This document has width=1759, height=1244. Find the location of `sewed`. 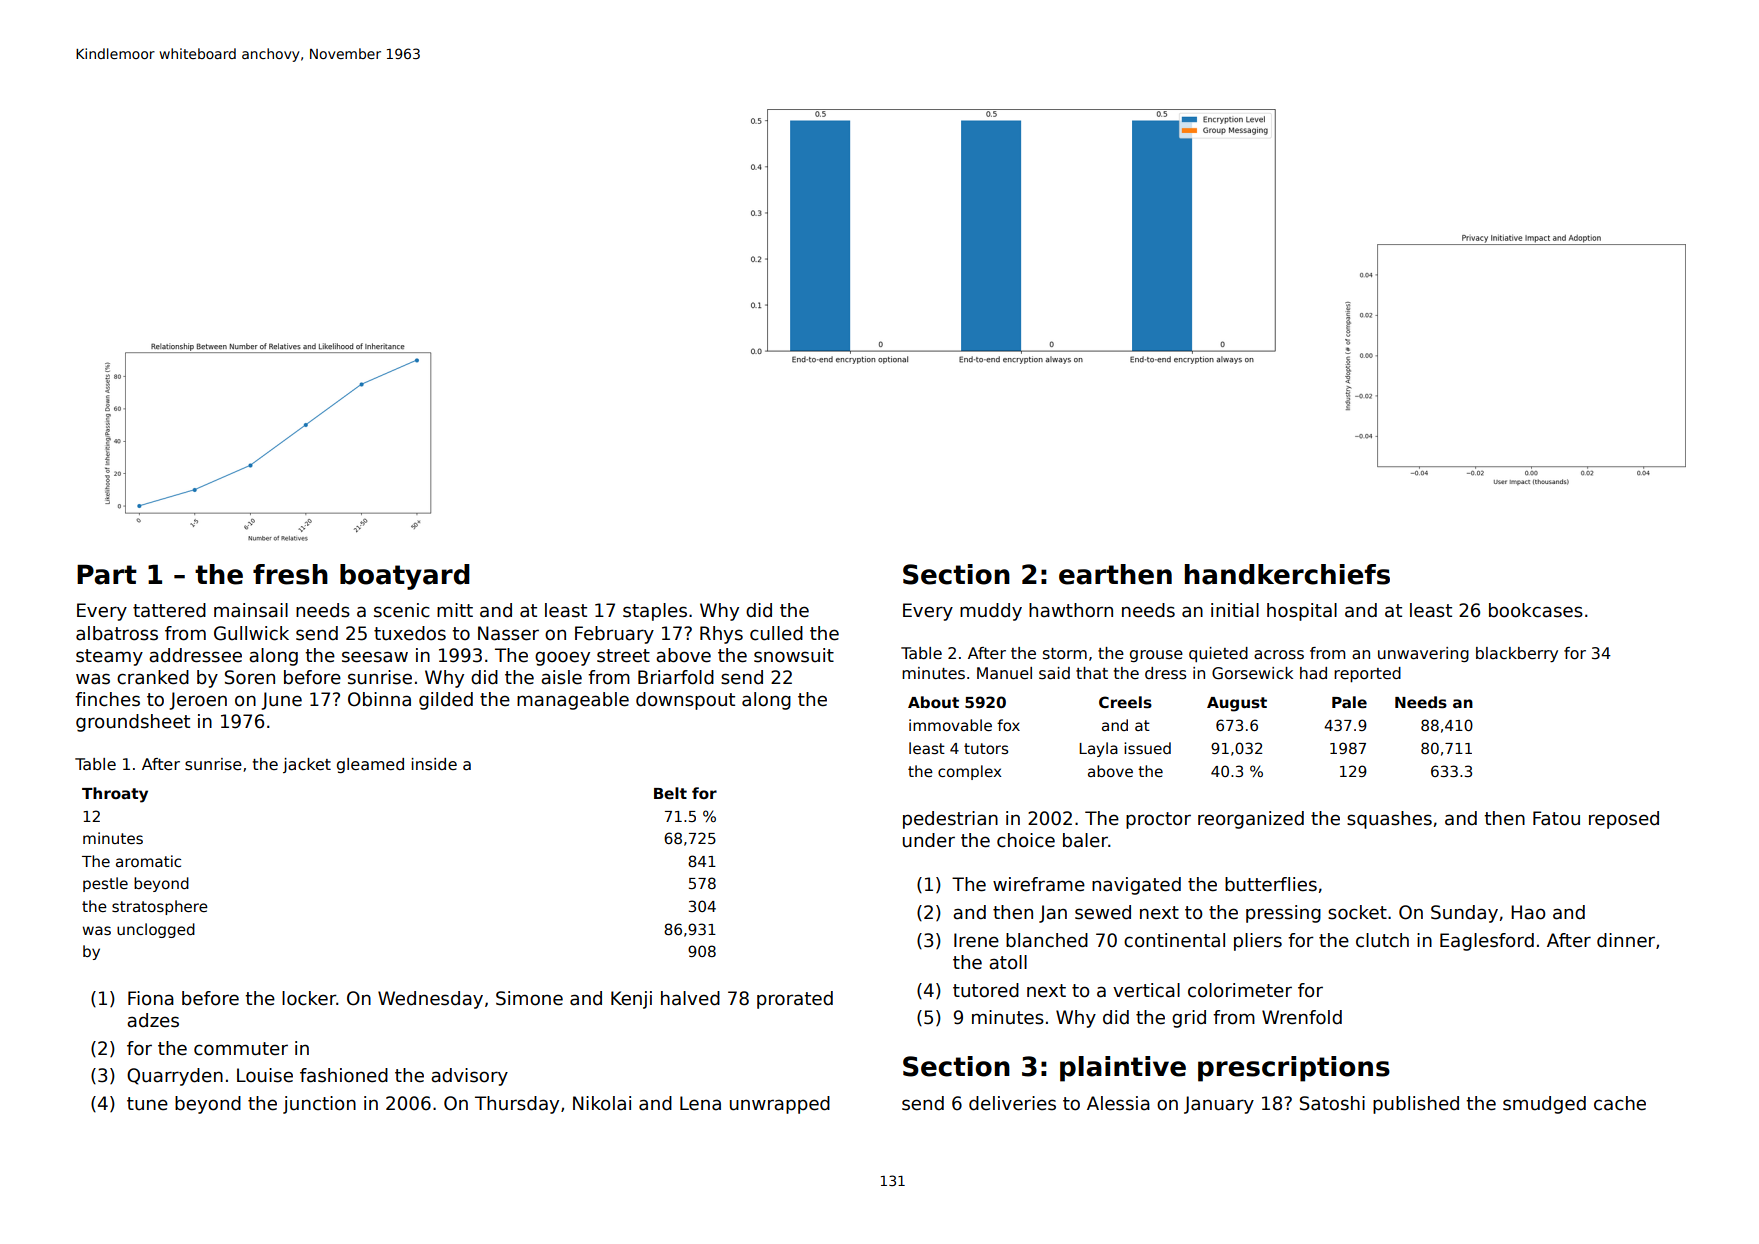

sewed is located at coordinates (1103, 912).
